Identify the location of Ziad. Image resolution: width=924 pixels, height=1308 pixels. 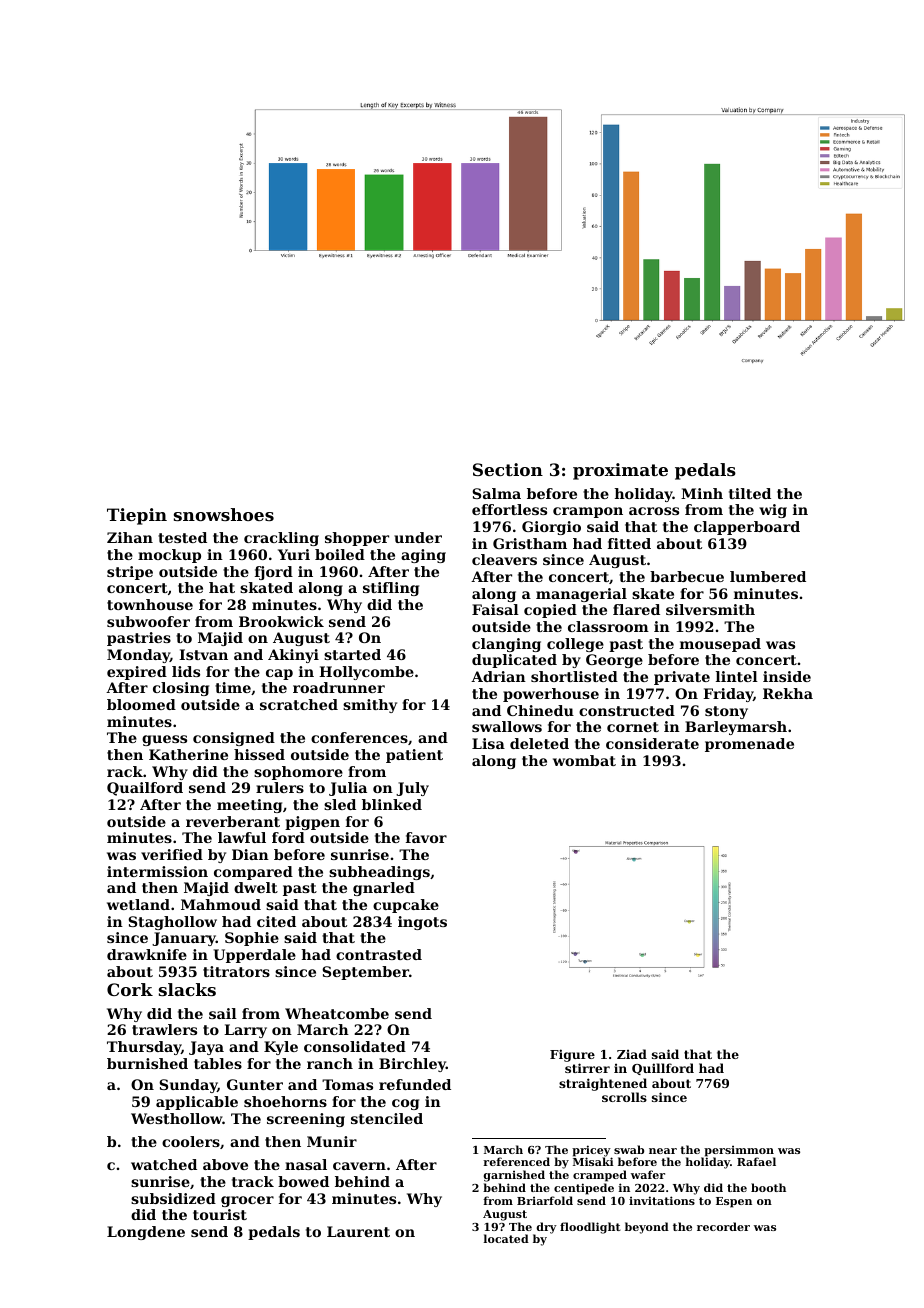
(632, 1054).
